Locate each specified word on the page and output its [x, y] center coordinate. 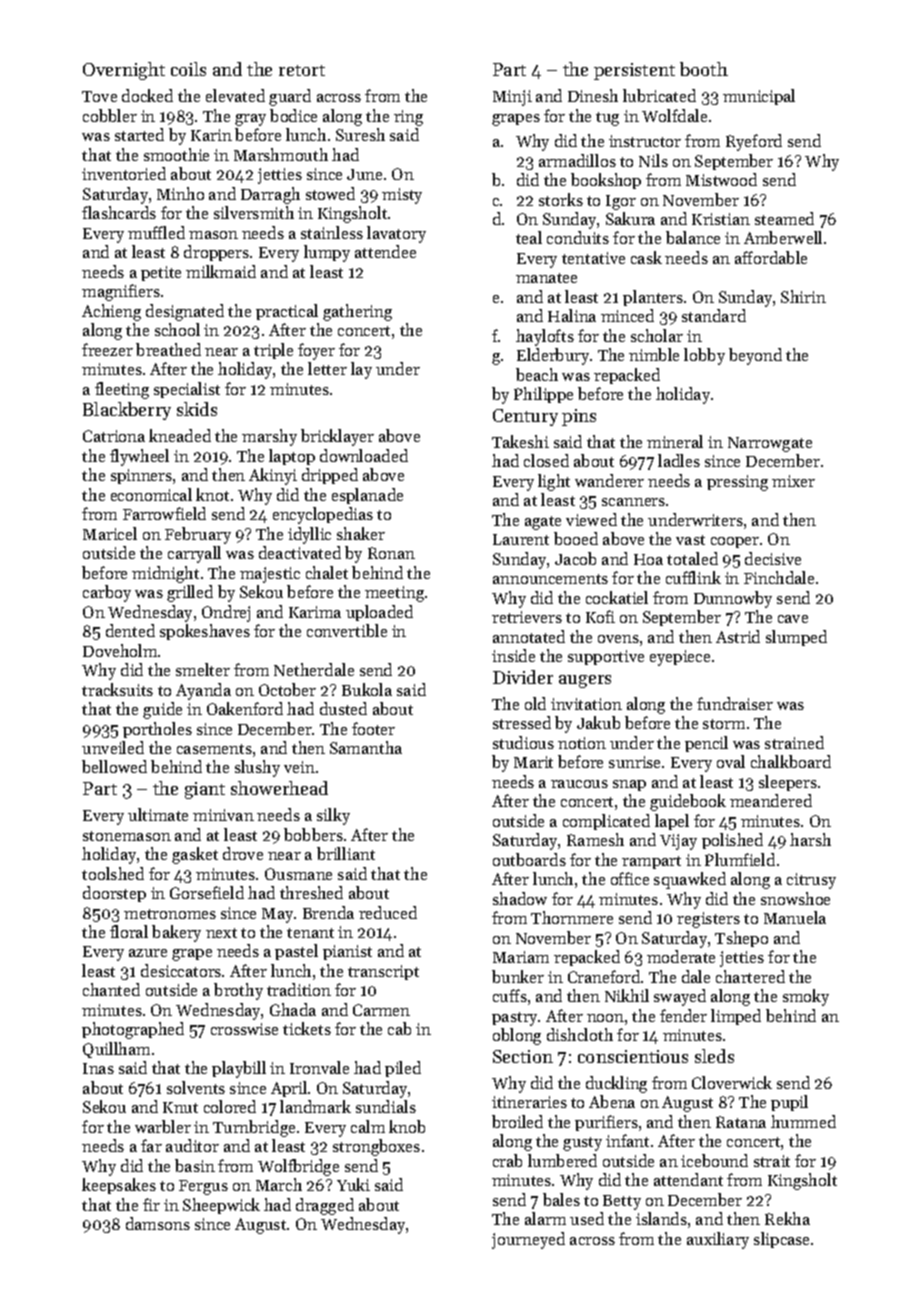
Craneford [604, 976]
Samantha [366, 747]
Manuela [795, 917]
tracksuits [117, 689]
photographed [133, 1030]
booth [704, 69]
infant [627, 1140]
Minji [512, 98]
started [139, 134]
